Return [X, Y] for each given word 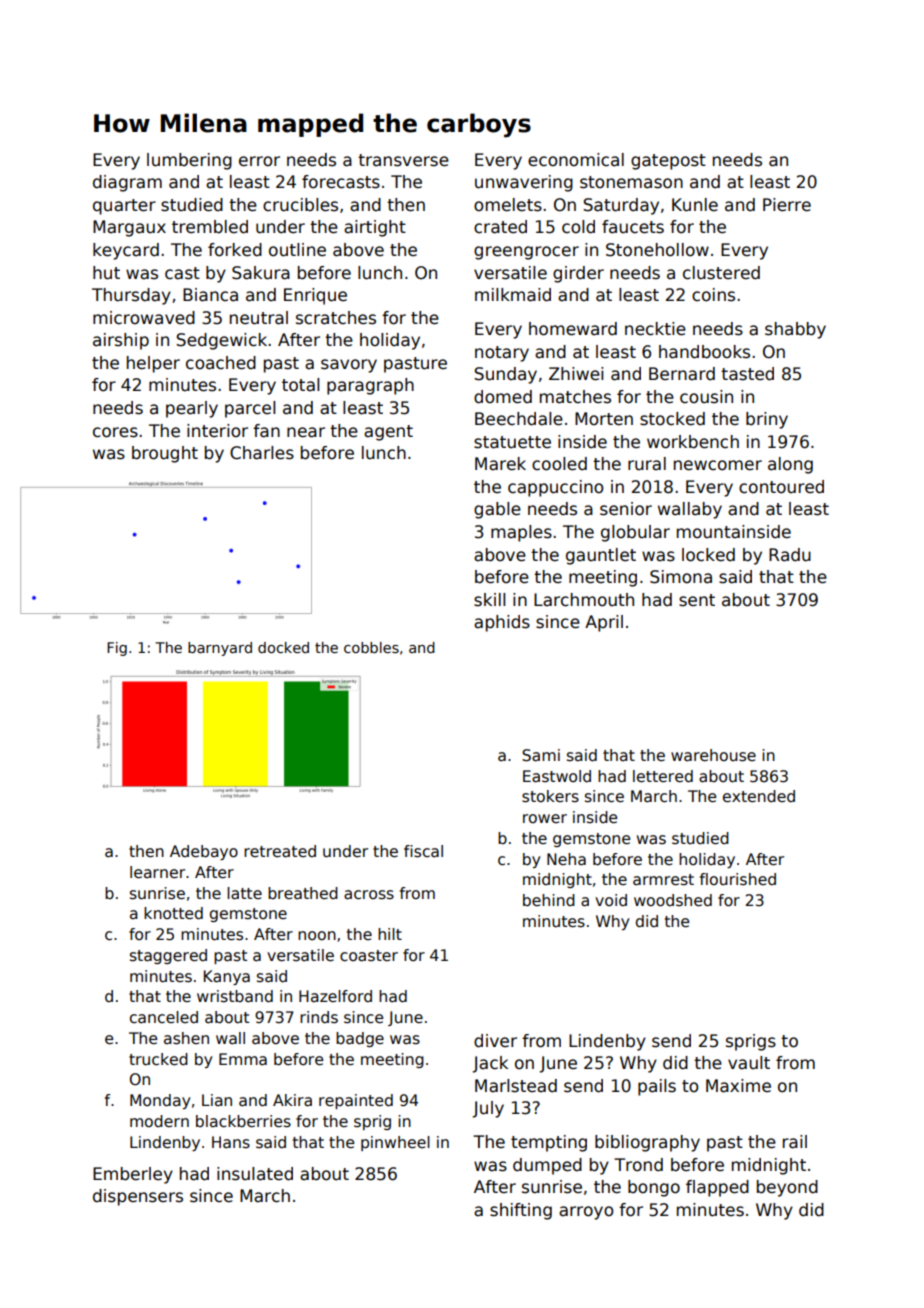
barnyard [220, 649]
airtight [375, 228]
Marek [500, 464]
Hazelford [335, 996]
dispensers [138, 1197]
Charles [262, 453]
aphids [502, 623]
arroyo [586, 1213]
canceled [164, 1017]
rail [795, 1142]
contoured [781, 487]
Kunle [695, 205]
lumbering [189, 161]
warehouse [713, 755]
